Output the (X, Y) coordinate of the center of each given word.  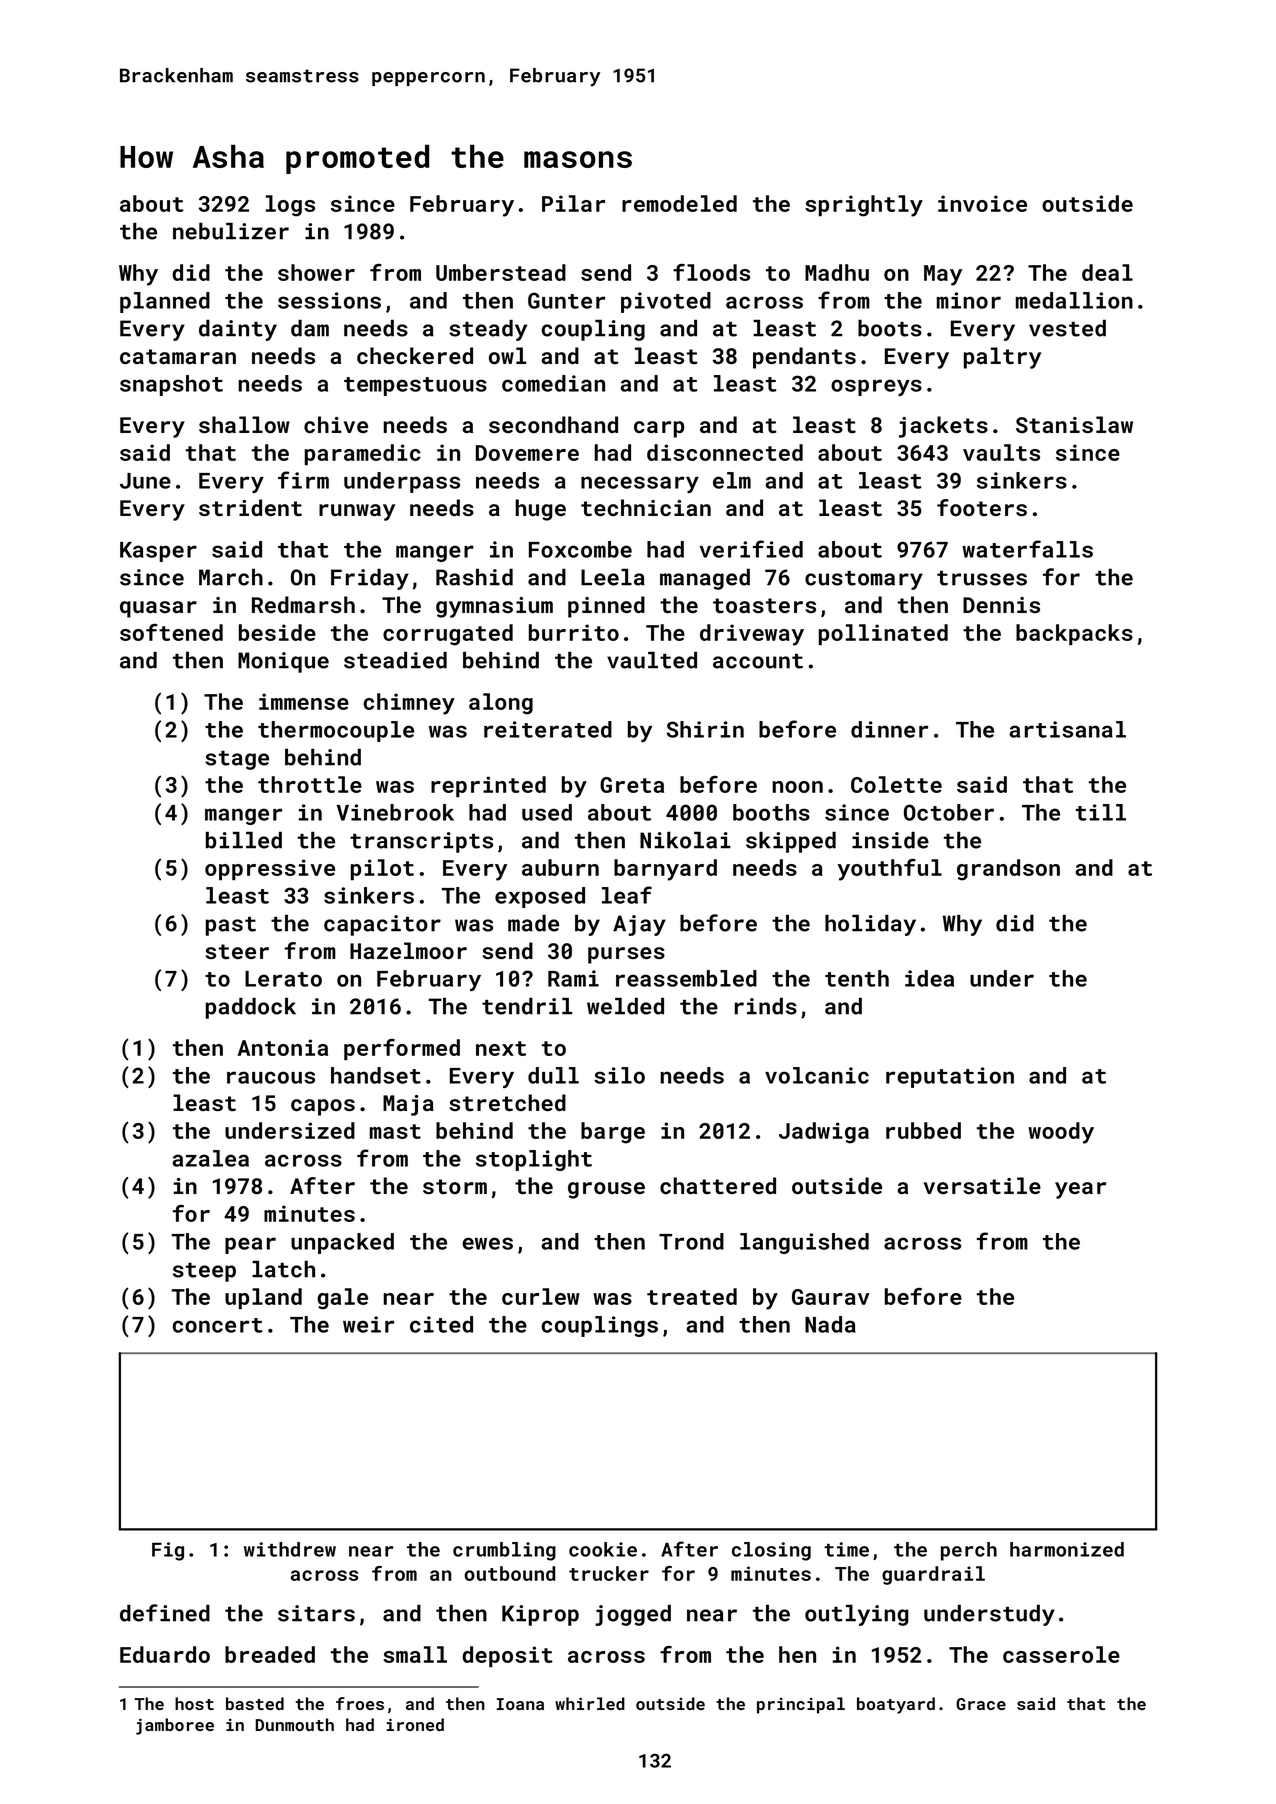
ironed (415, 1724)
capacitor (382, 925)
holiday (870, 925)
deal (1107, 272)
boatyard (896, 1705)
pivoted (666, 302)
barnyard (665, 870)
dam (310, 328)
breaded (270, 1654)
